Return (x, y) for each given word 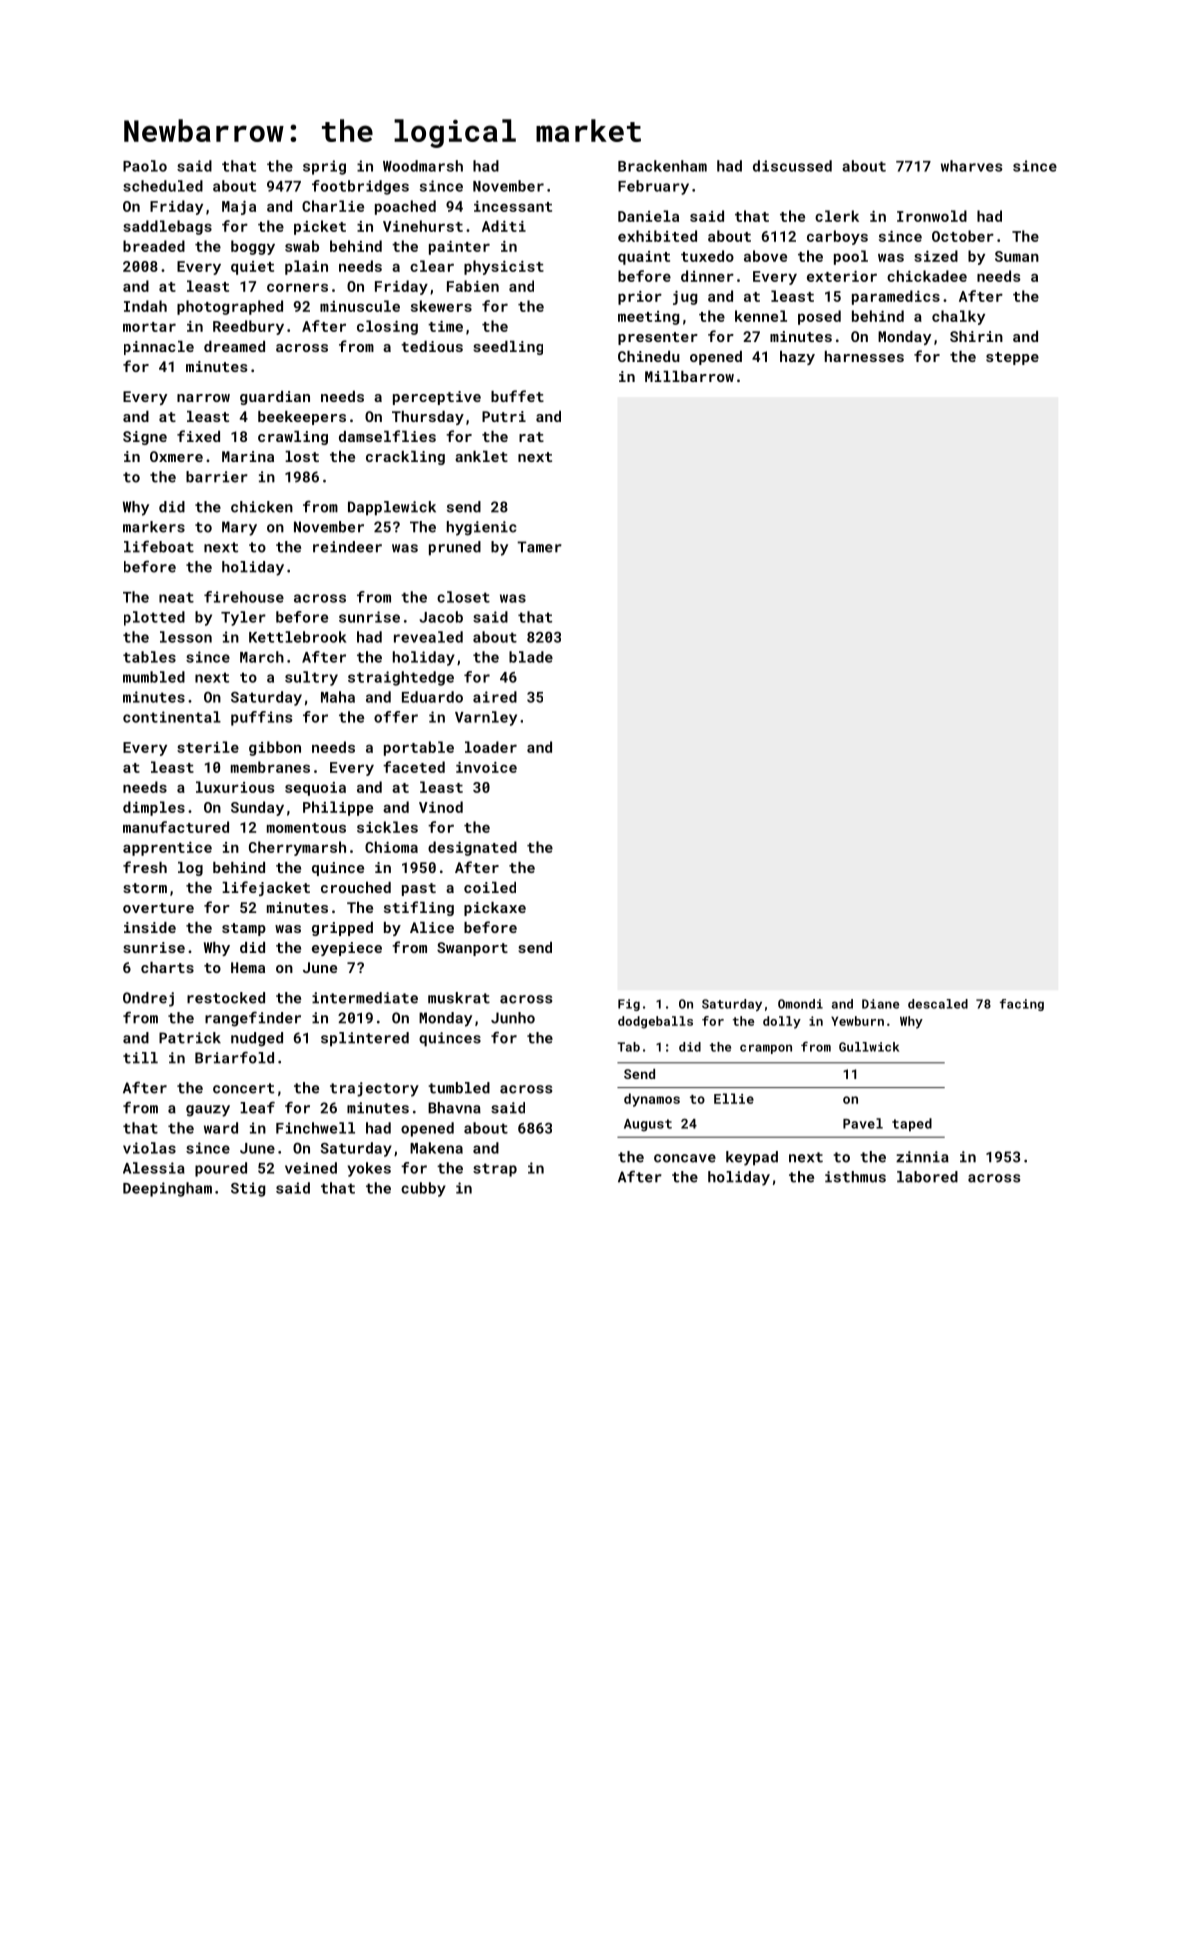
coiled (490, 887)
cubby (423, 1189)
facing (1022, 1005)
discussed (792, 166)
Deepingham (167, 1189)
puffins (262, 718)
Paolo (145, 166)
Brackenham (662, 166)
